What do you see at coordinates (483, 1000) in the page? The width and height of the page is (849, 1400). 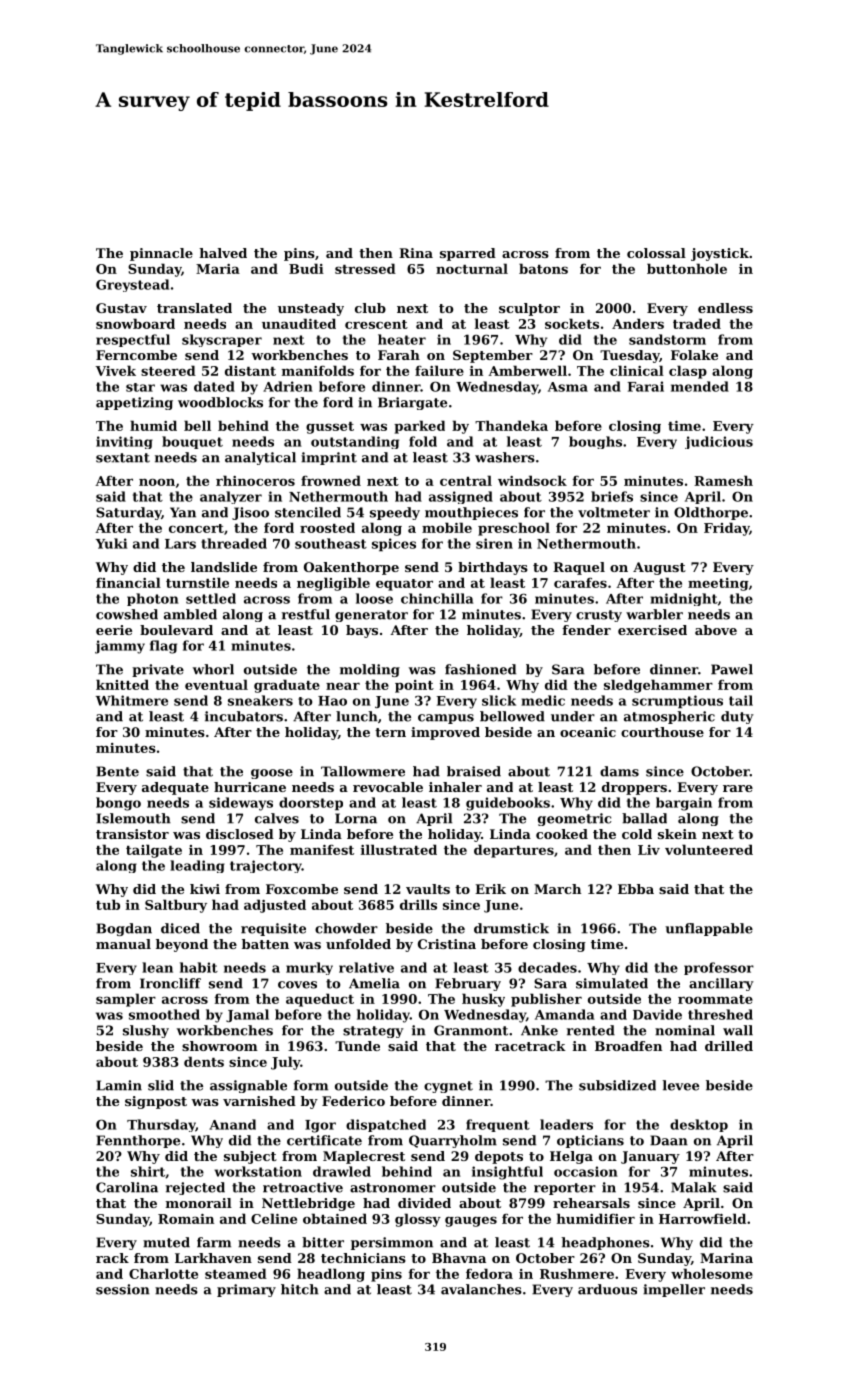 I see `husky` at bounding box center [483, 1000].
